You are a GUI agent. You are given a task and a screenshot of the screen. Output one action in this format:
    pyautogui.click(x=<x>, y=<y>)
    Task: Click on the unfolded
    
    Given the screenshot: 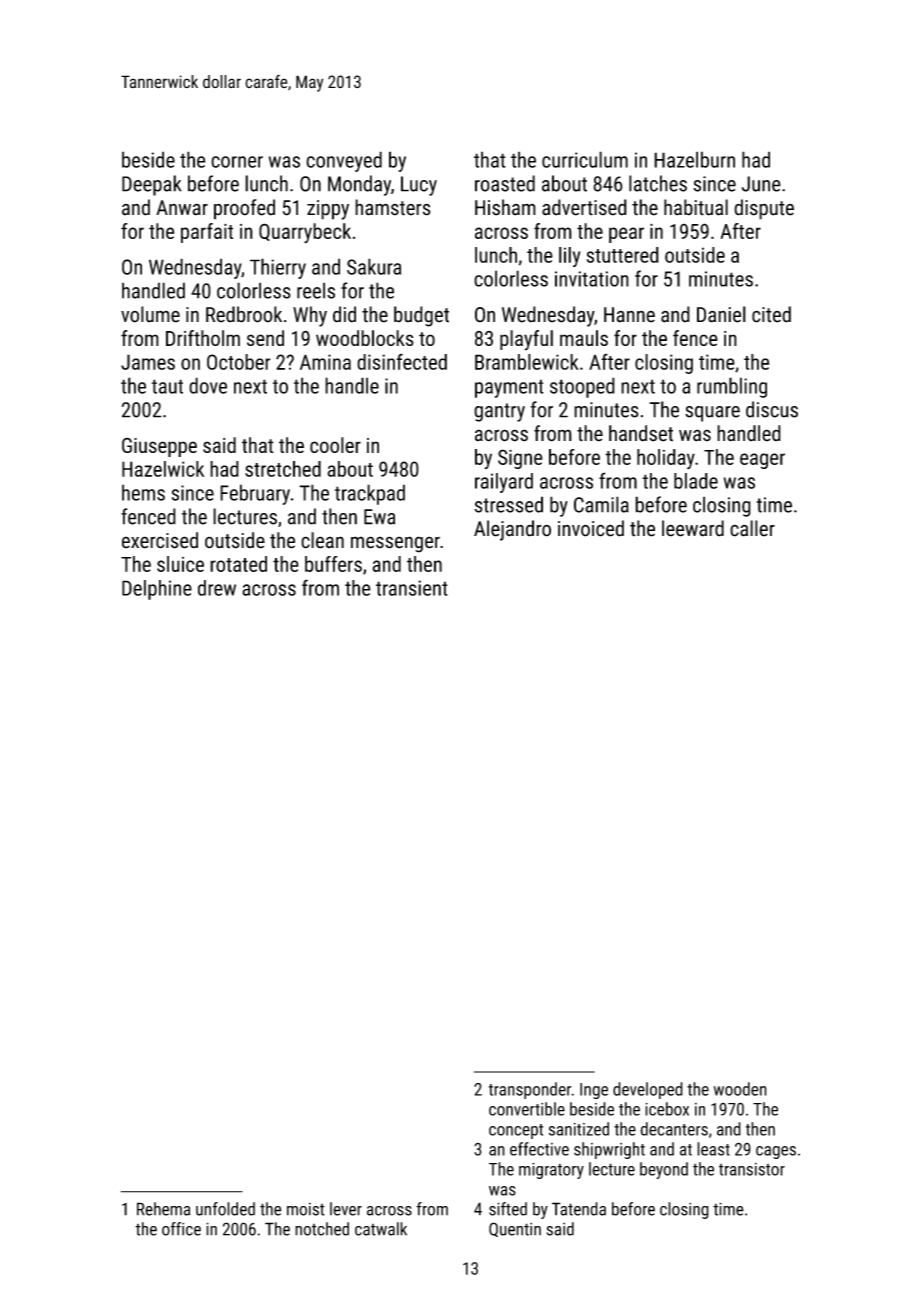 What is the action you would take?
    pyautogui.click(x=225, y=1209)
